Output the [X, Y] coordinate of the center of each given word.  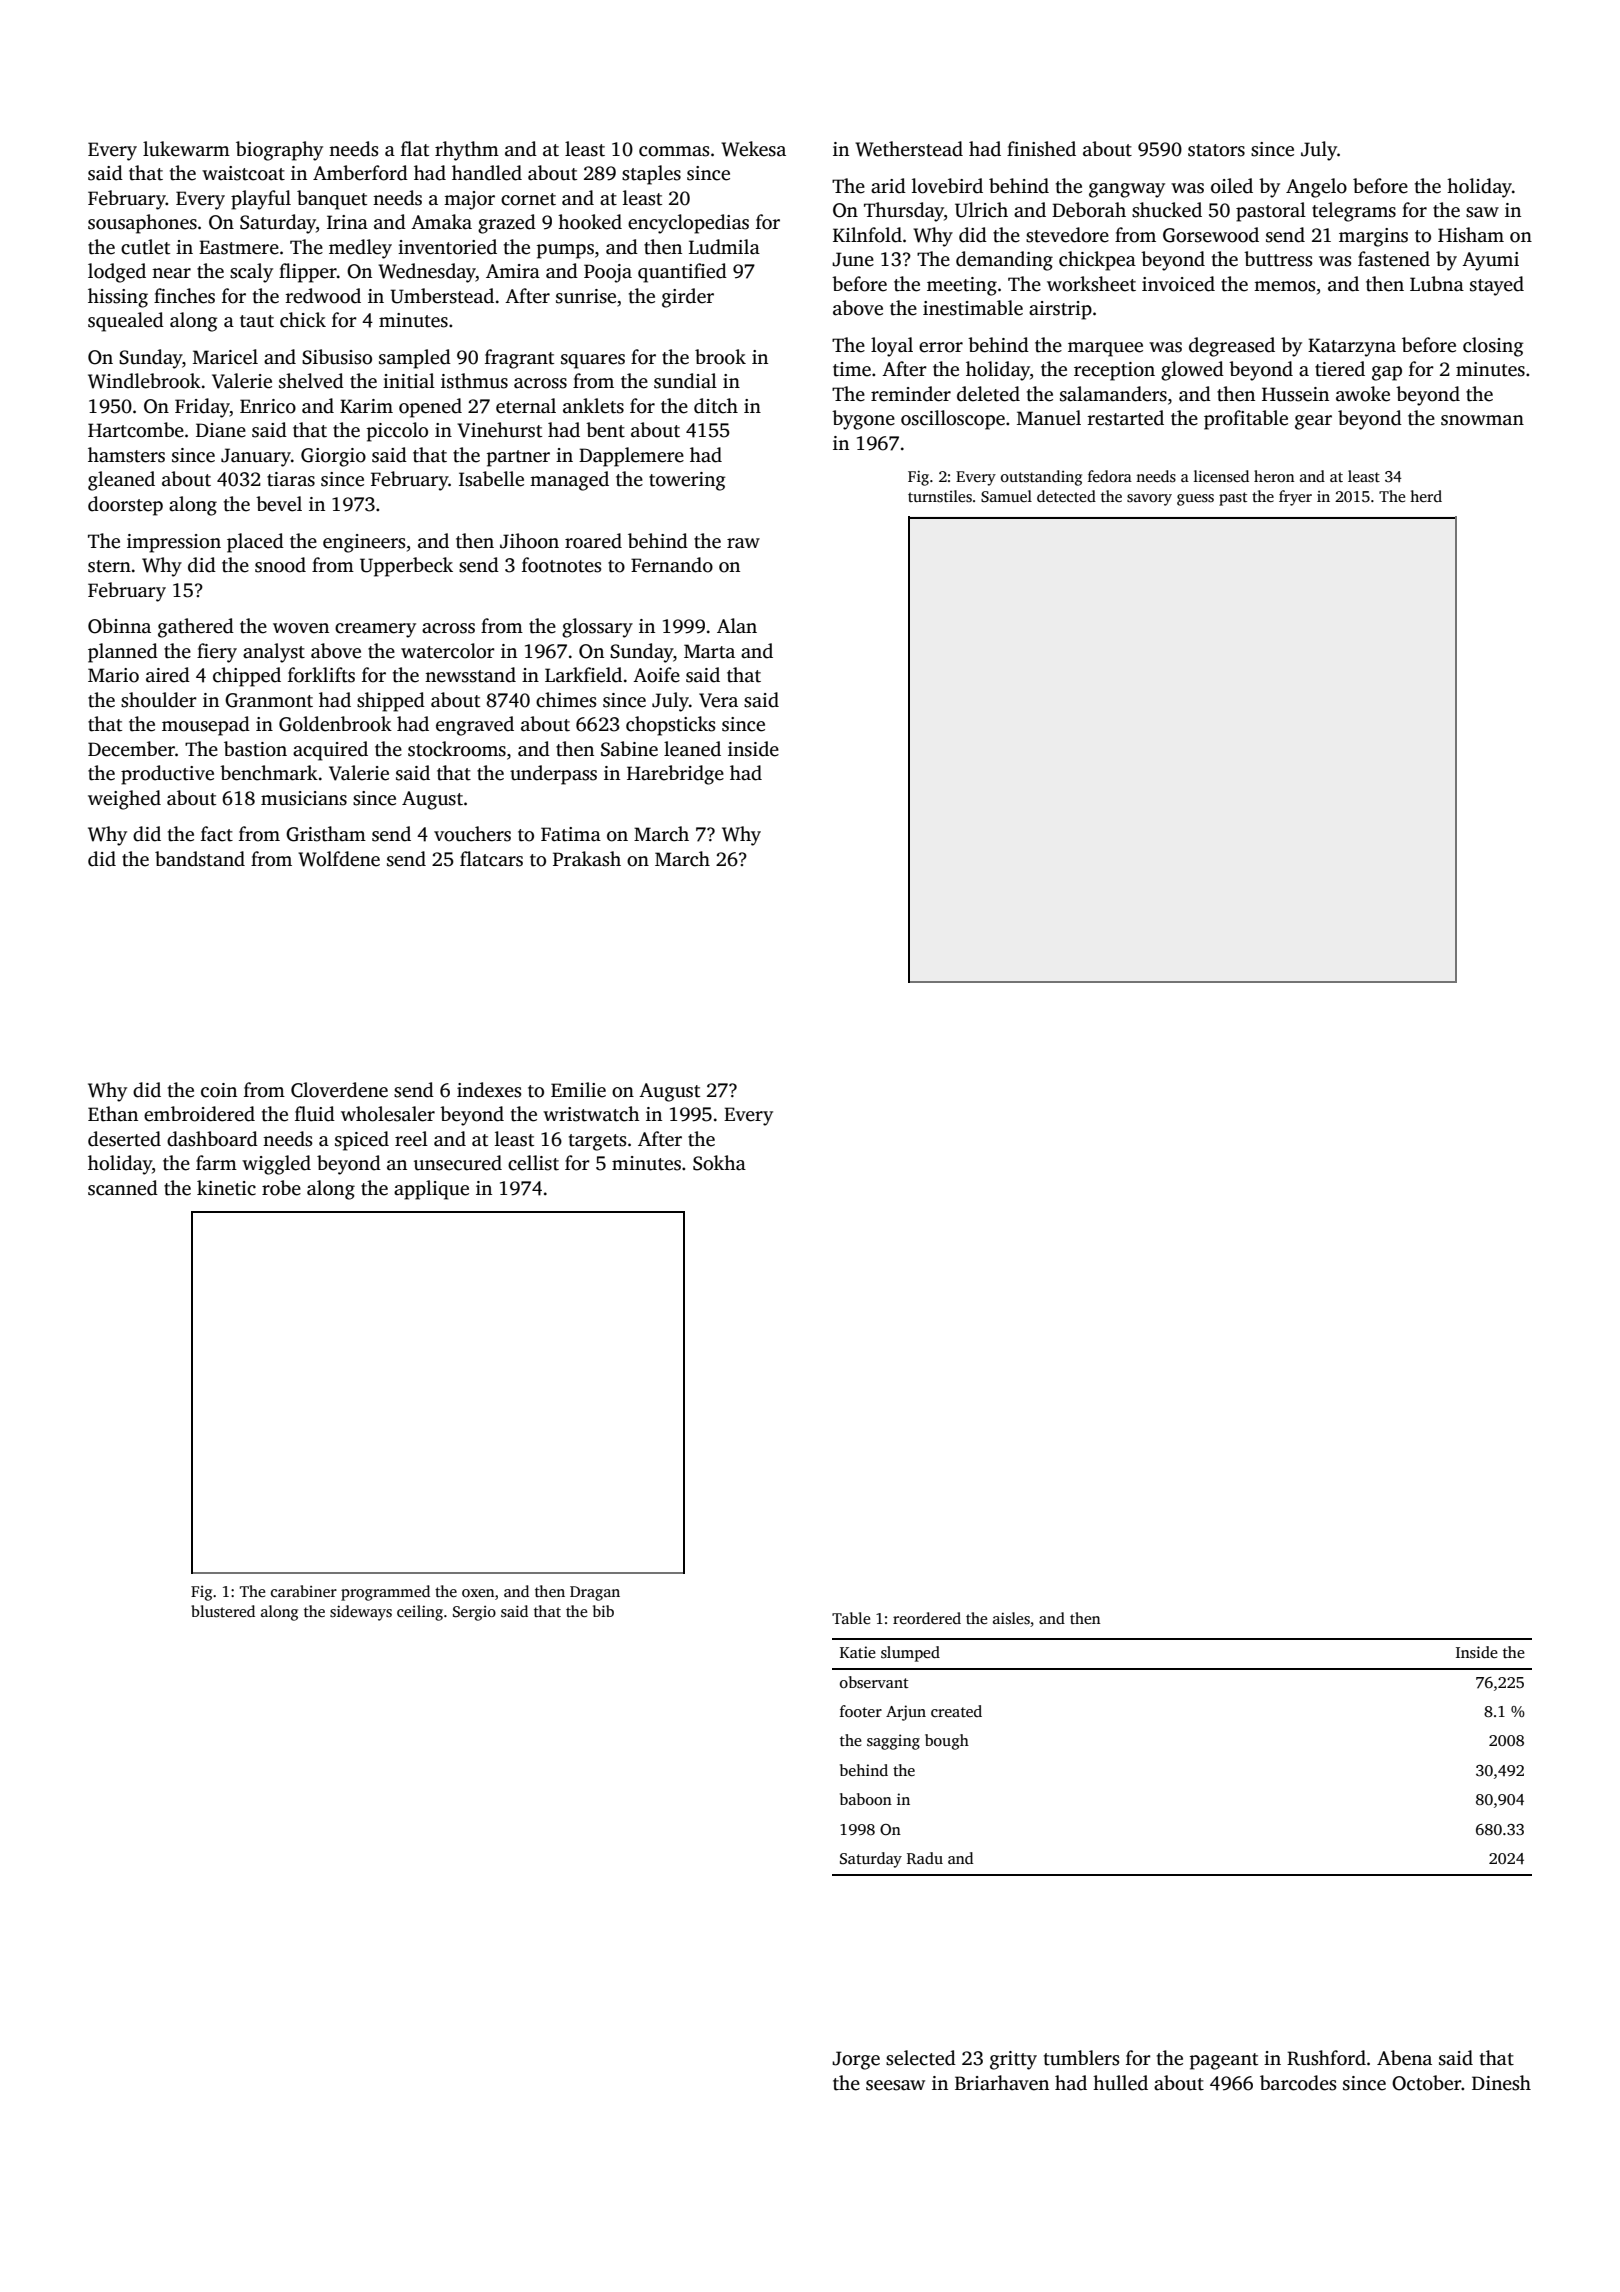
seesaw [895, 2085]
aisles [1011, 1618]
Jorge [856, 2060]
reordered [927, 1618]
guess [1195, 500]
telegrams [1354, 212]
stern [109, 566]
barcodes [1298, 2083]
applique [431, 1190]
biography [279, 151]
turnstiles [940, 496]
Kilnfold [867, 235]
